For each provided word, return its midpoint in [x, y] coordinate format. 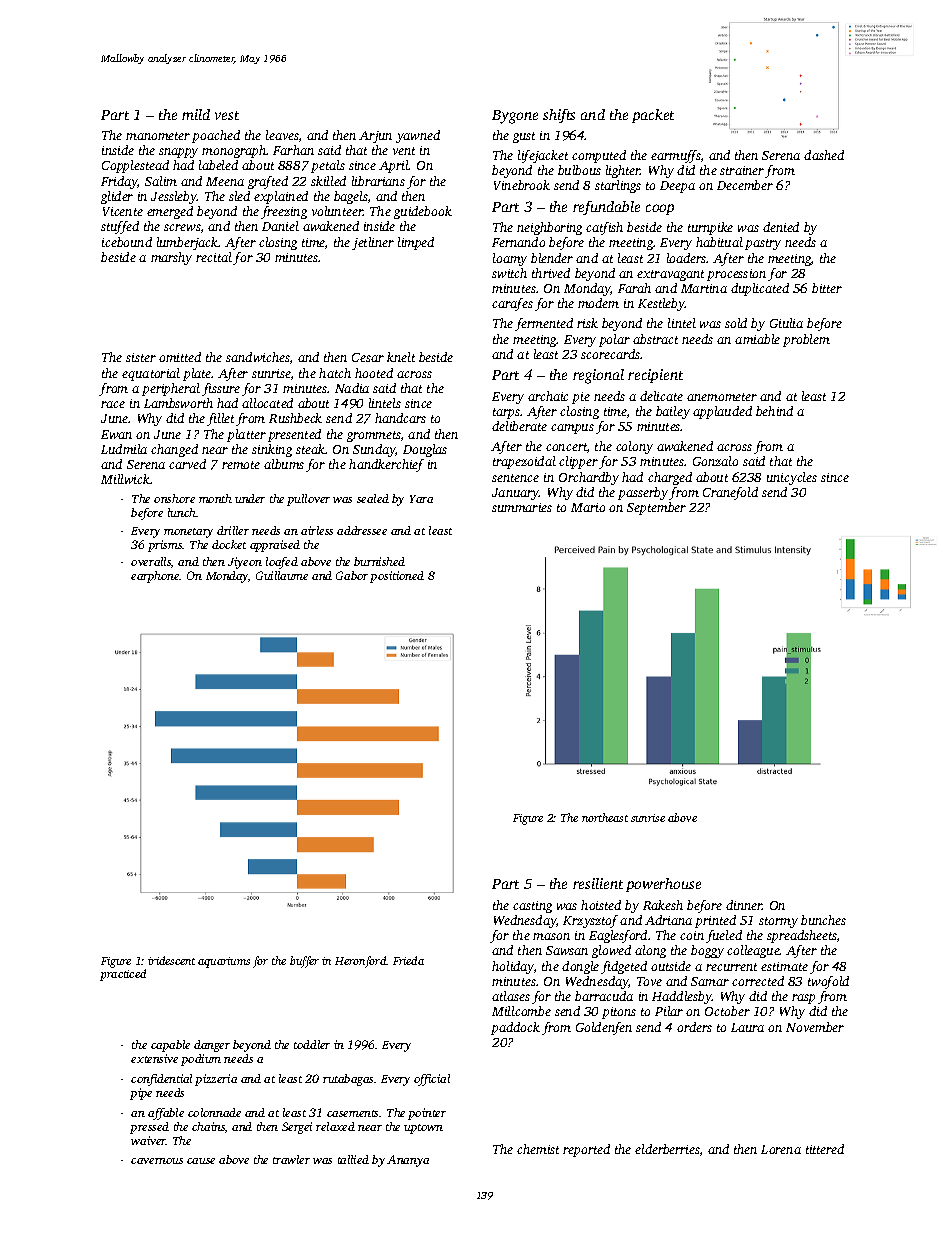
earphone [155, 577]
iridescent [171, 960]
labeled [218, 165]
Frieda [408, 960]
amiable [757, 339]
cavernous [157, 1161]
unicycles [792, 478]
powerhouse [663, 885]
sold [736, 323]
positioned [397, 577]
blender [552, 258]
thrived [551, 273]
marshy [171, 258]
